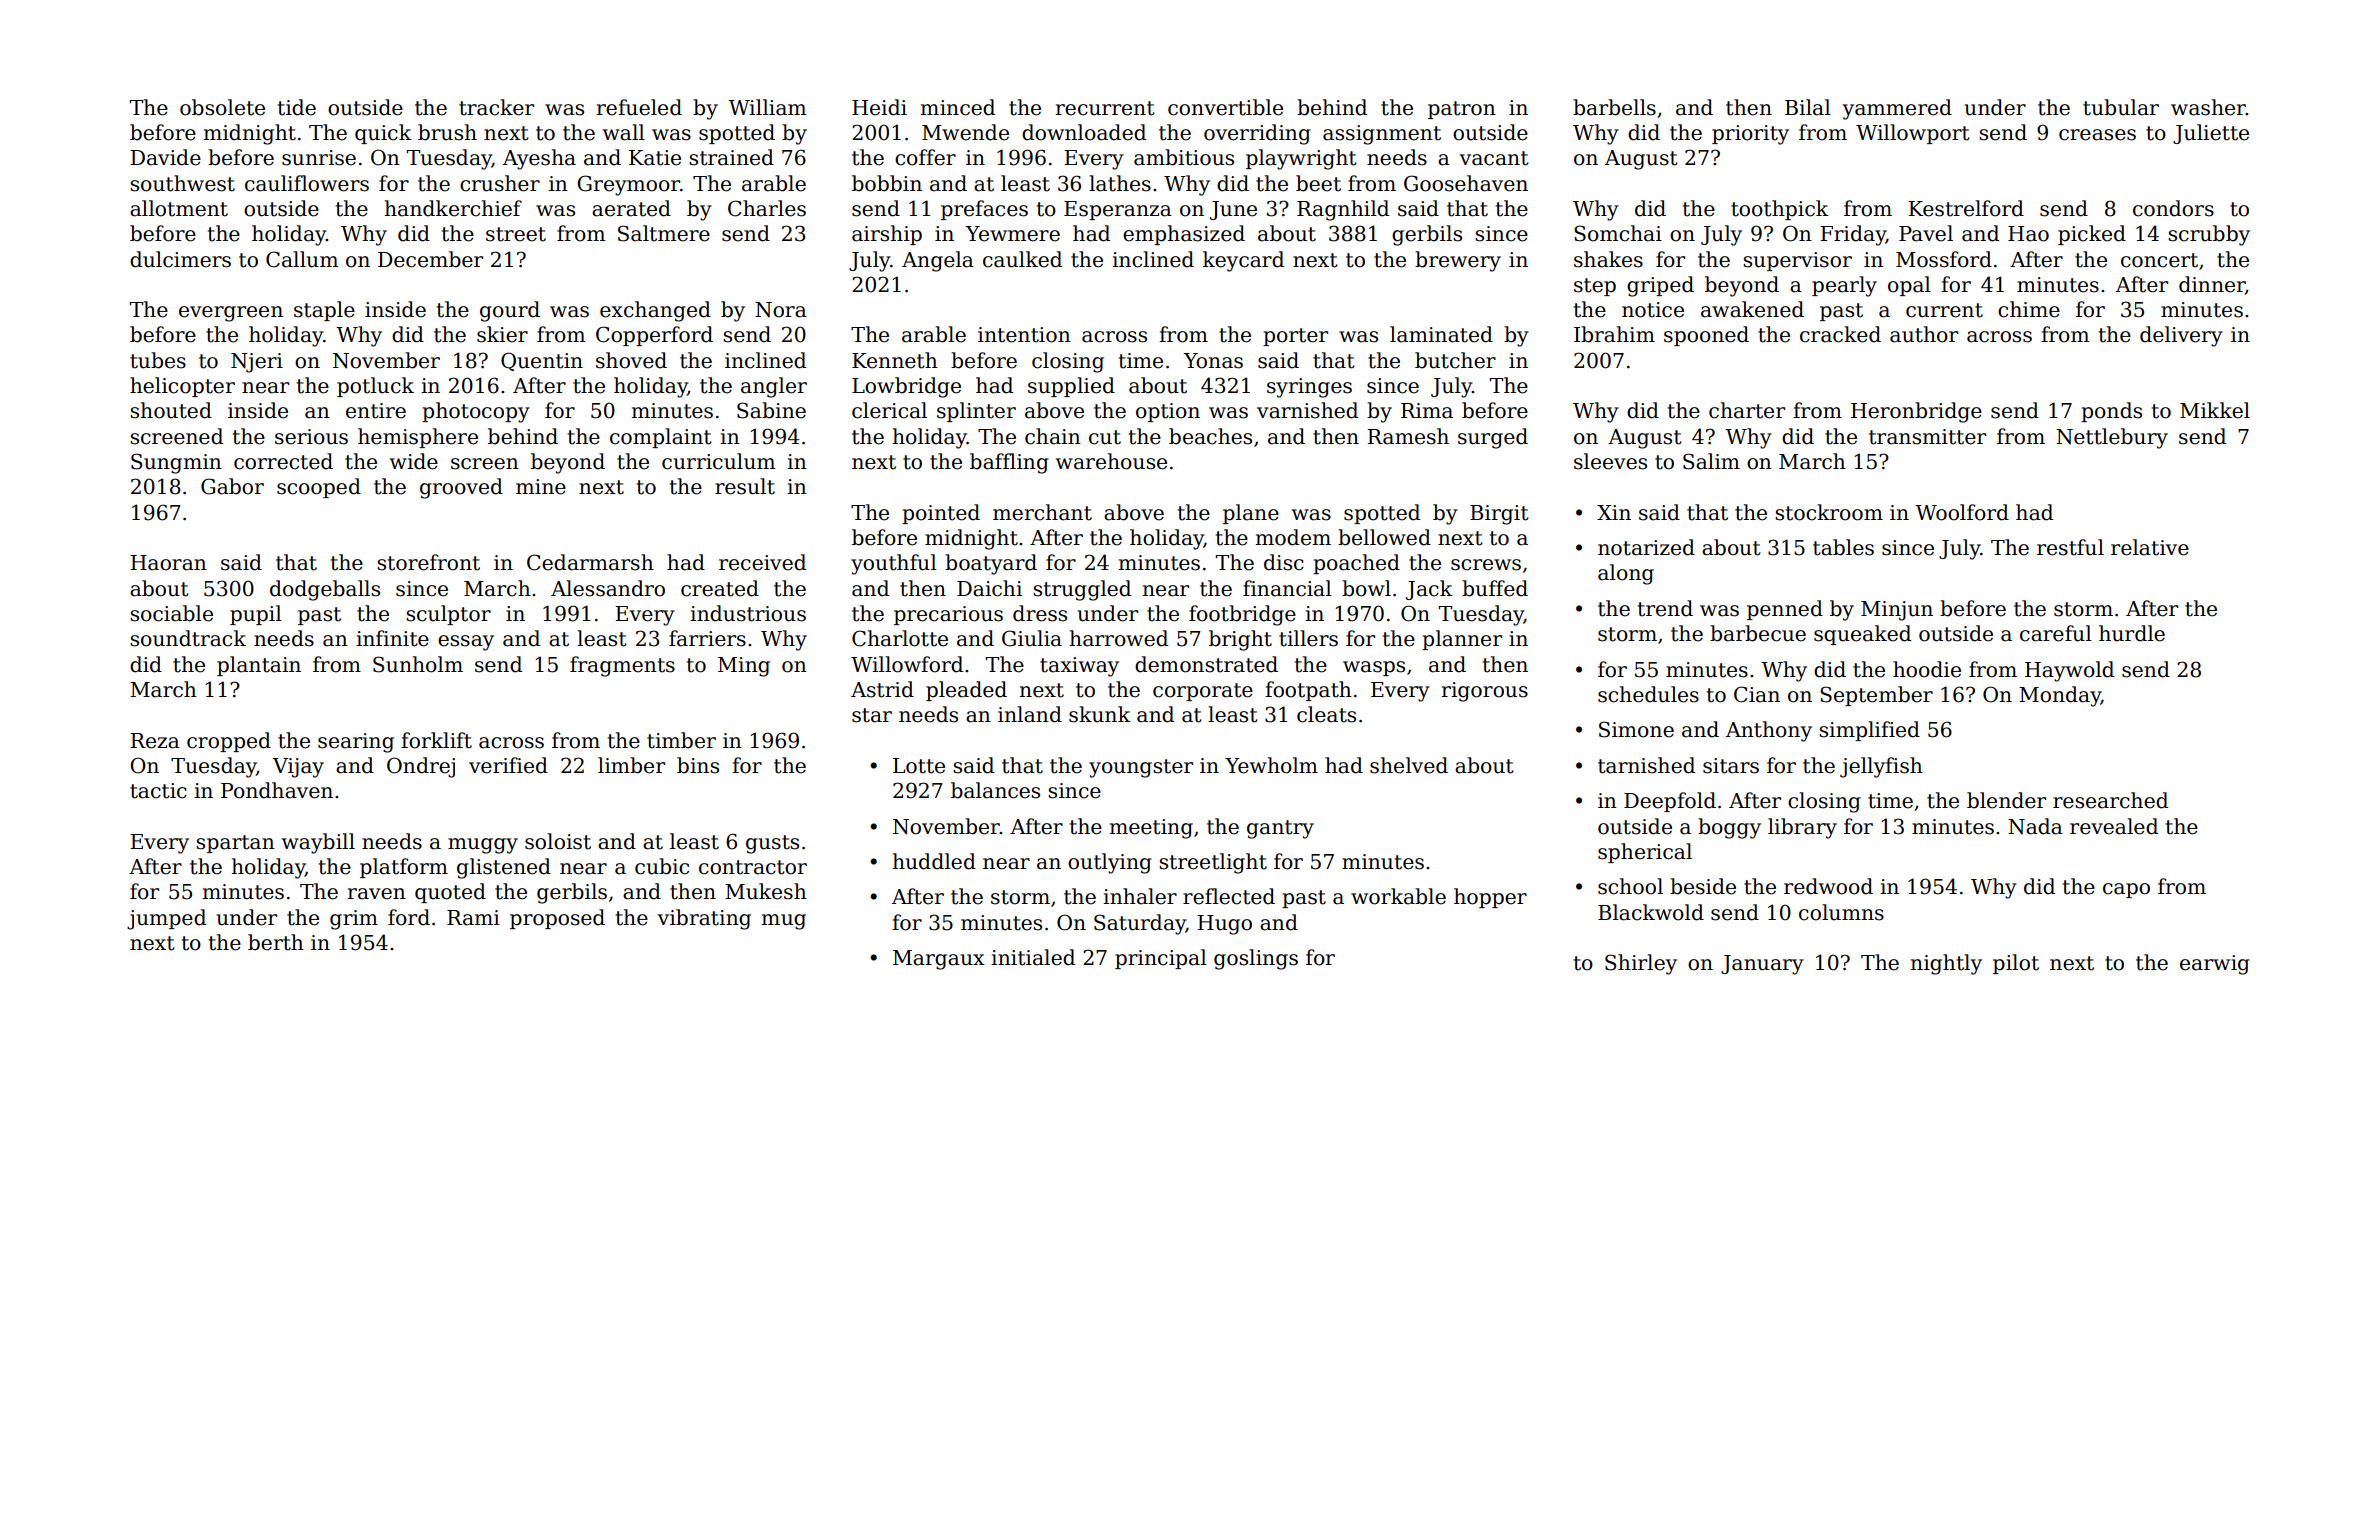 The image size is (2380, 1540). What do you see at coordinates (541, 487) in the screenshot?
I see `mine` at bounding box center [541, 487].
